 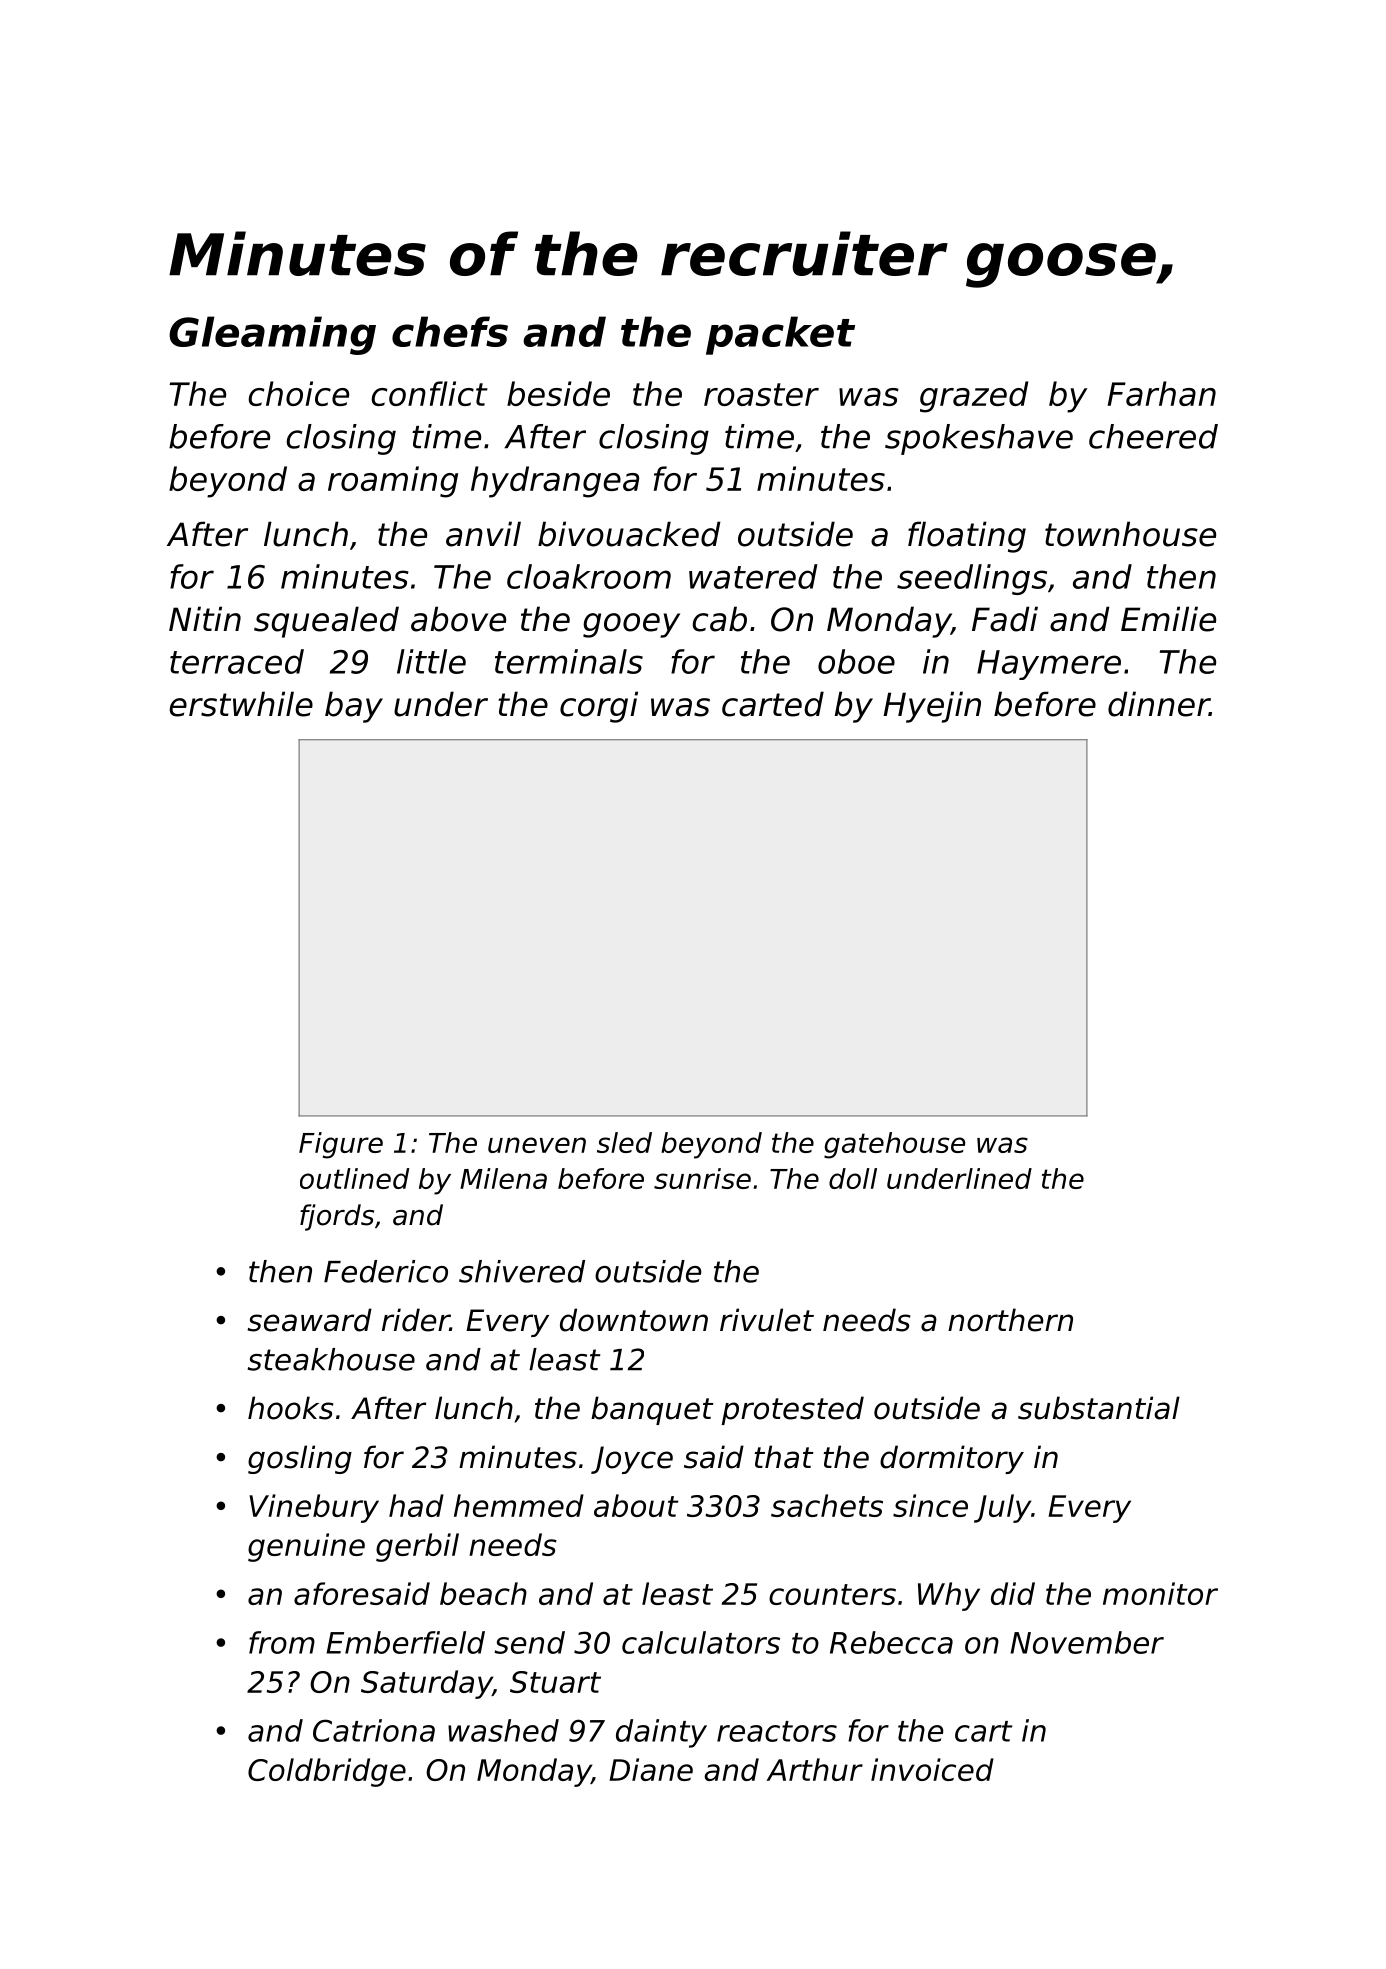 What do you see at coordinates (1010, 1320) in the document?
I see `northern` at bounding box center [1010, 1320].
